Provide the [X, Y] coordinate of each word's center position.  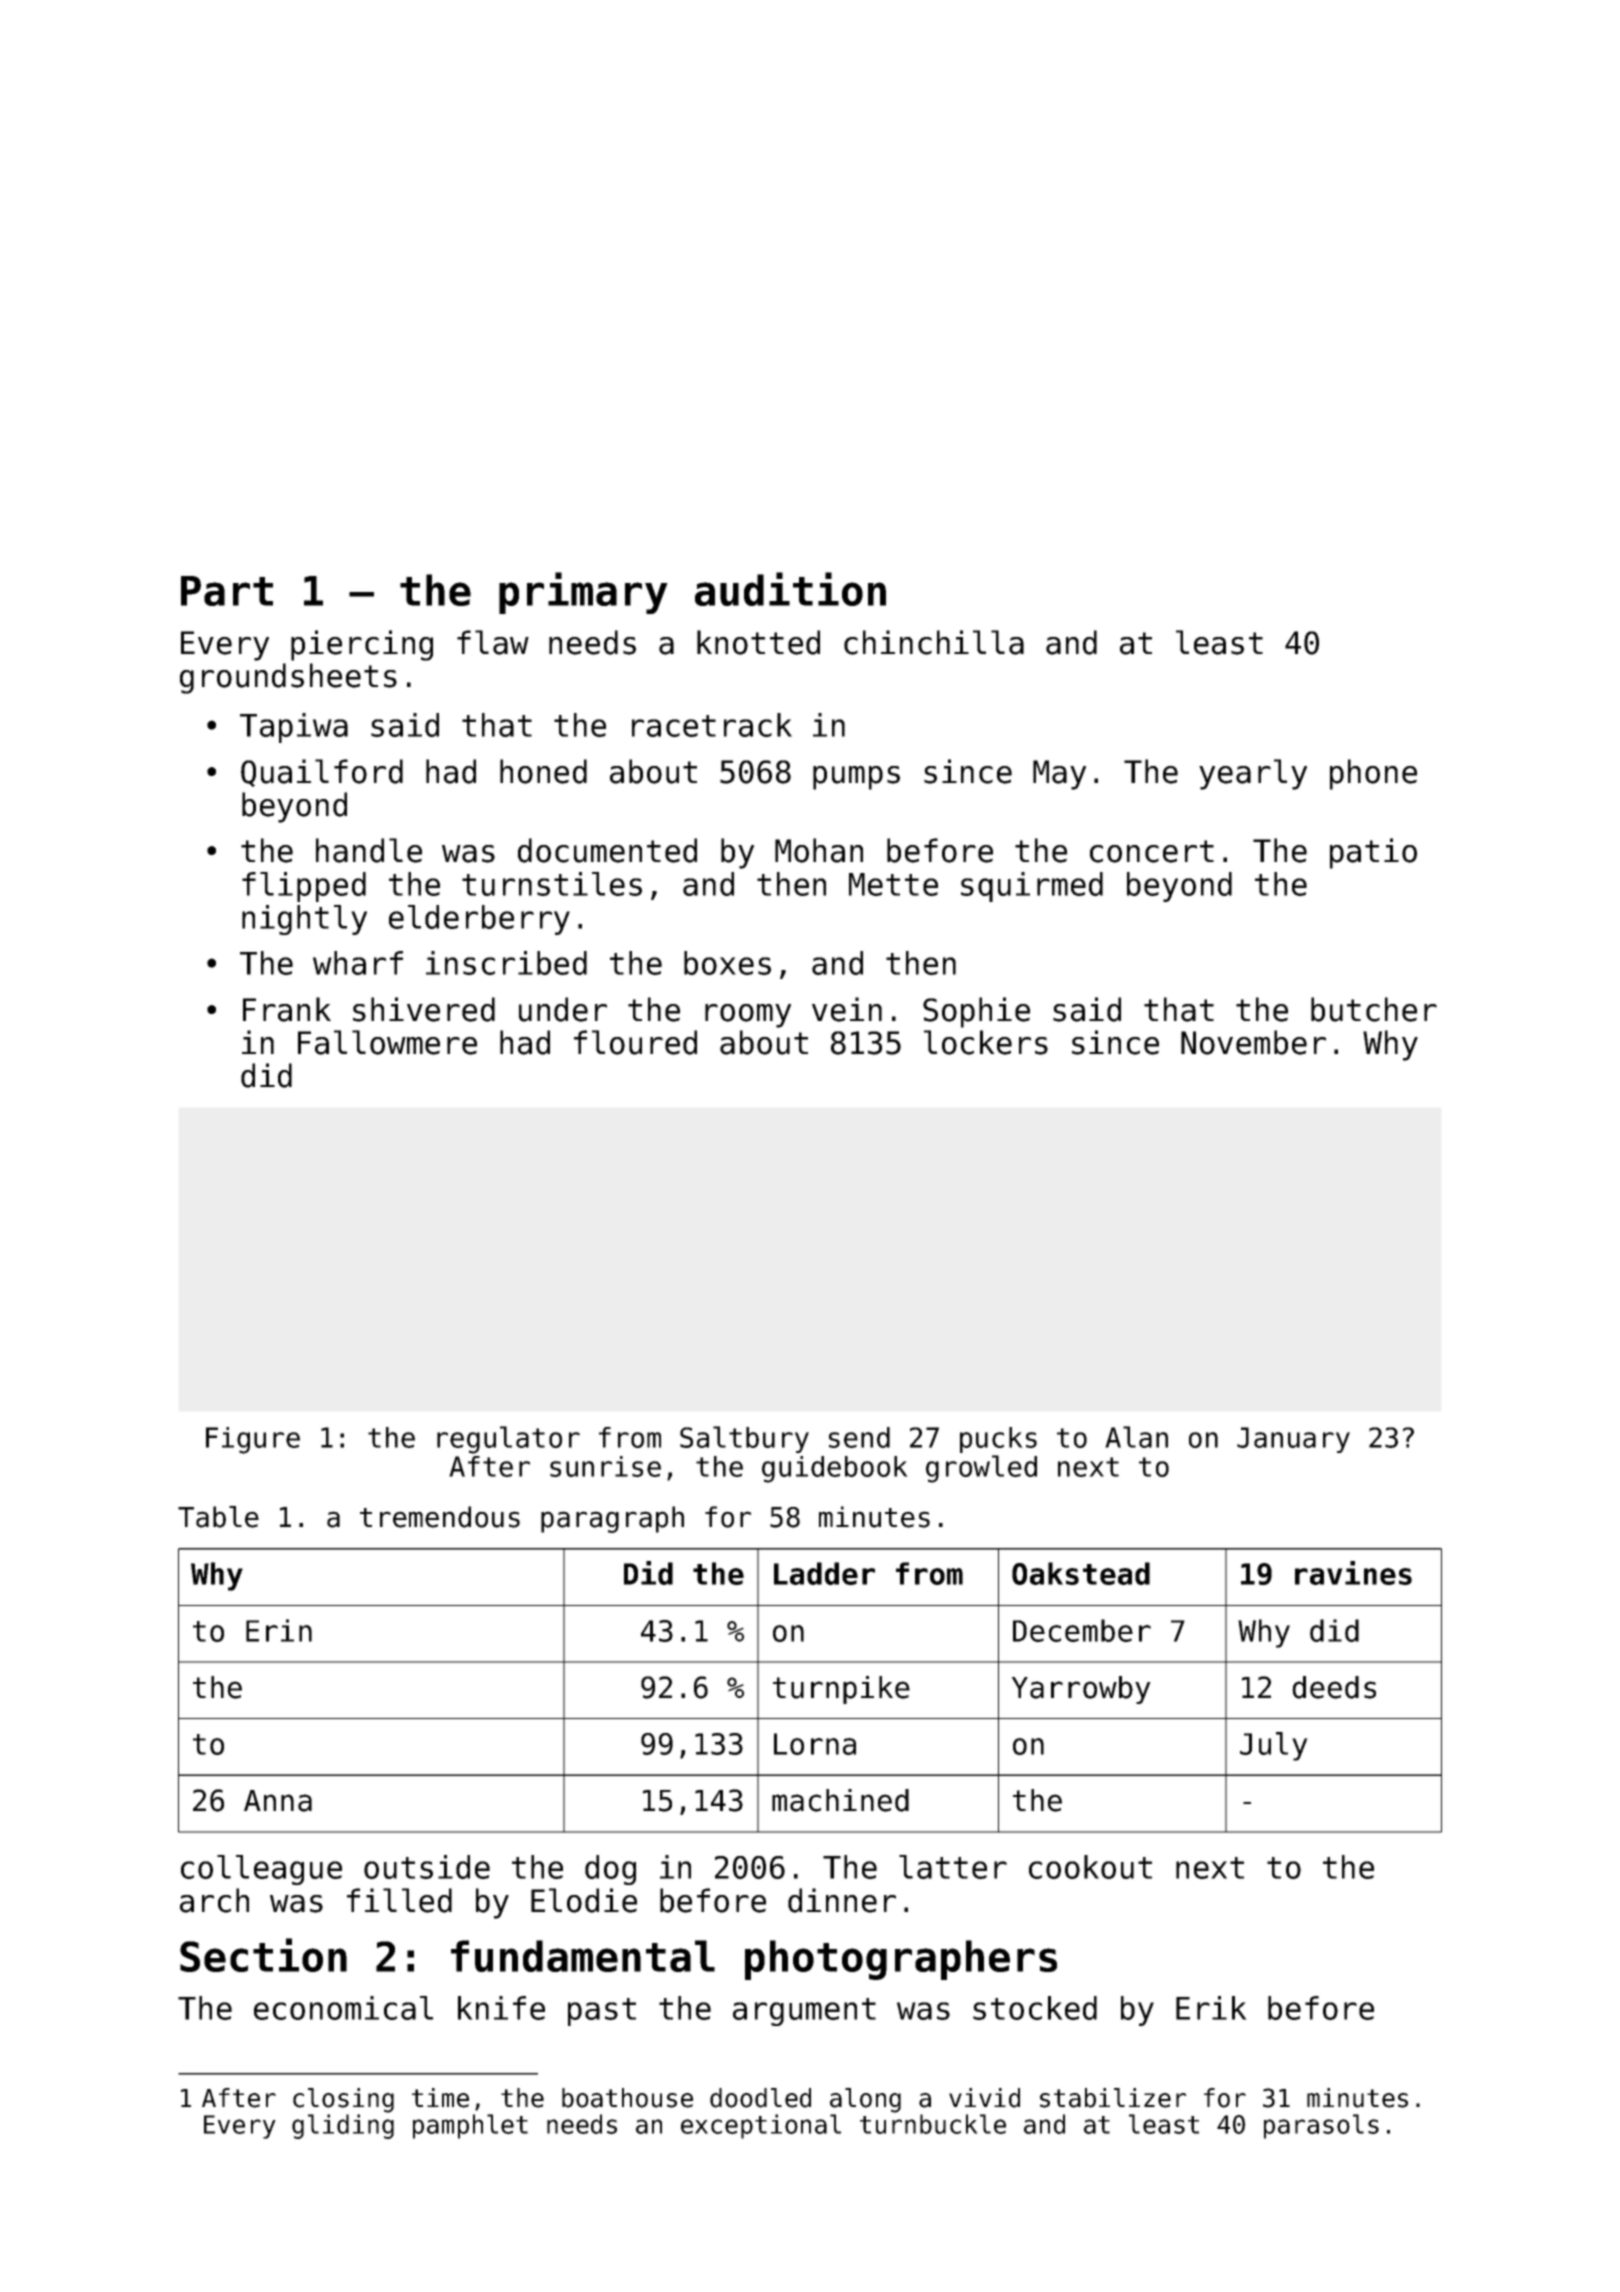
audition [790, 589]
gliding [343, 2126]
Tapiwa [294, 728]
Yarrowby [1081, 1690]
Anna [278, 1801]
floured [635, 1042]
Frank [287, 1009]
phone [1373, 774]
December [1082, 1630]
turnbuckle [933, 2124]
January [1293, 1440]
